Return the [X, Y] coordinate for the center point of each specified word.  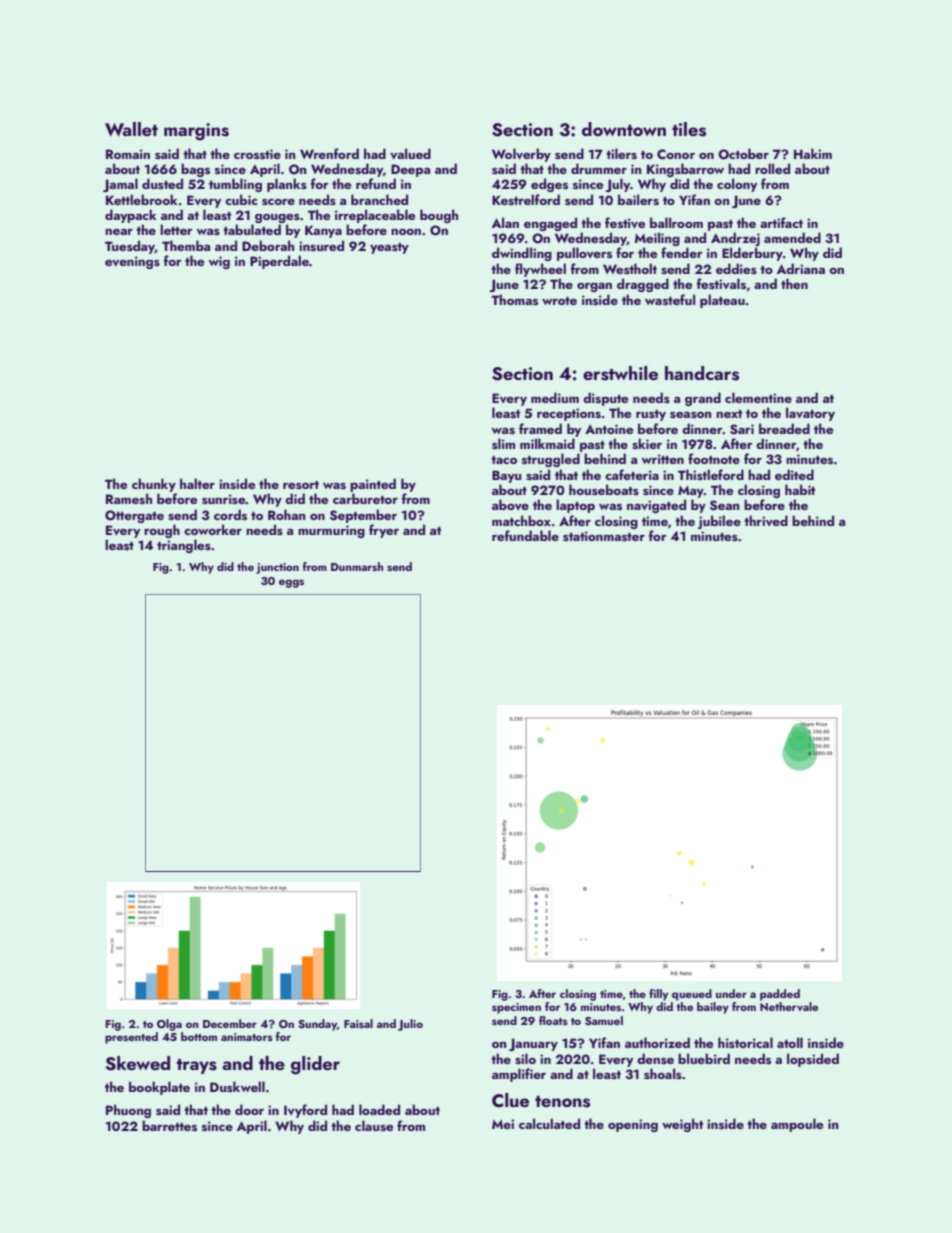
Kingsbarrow [685, 170]
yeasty [389, 248]
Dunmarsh [357, 566]
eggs [291, 583]
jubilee [719, 522]
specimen [516, 1008]
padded [780, 995]
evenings [132, 262]
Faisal [358, 1023]
